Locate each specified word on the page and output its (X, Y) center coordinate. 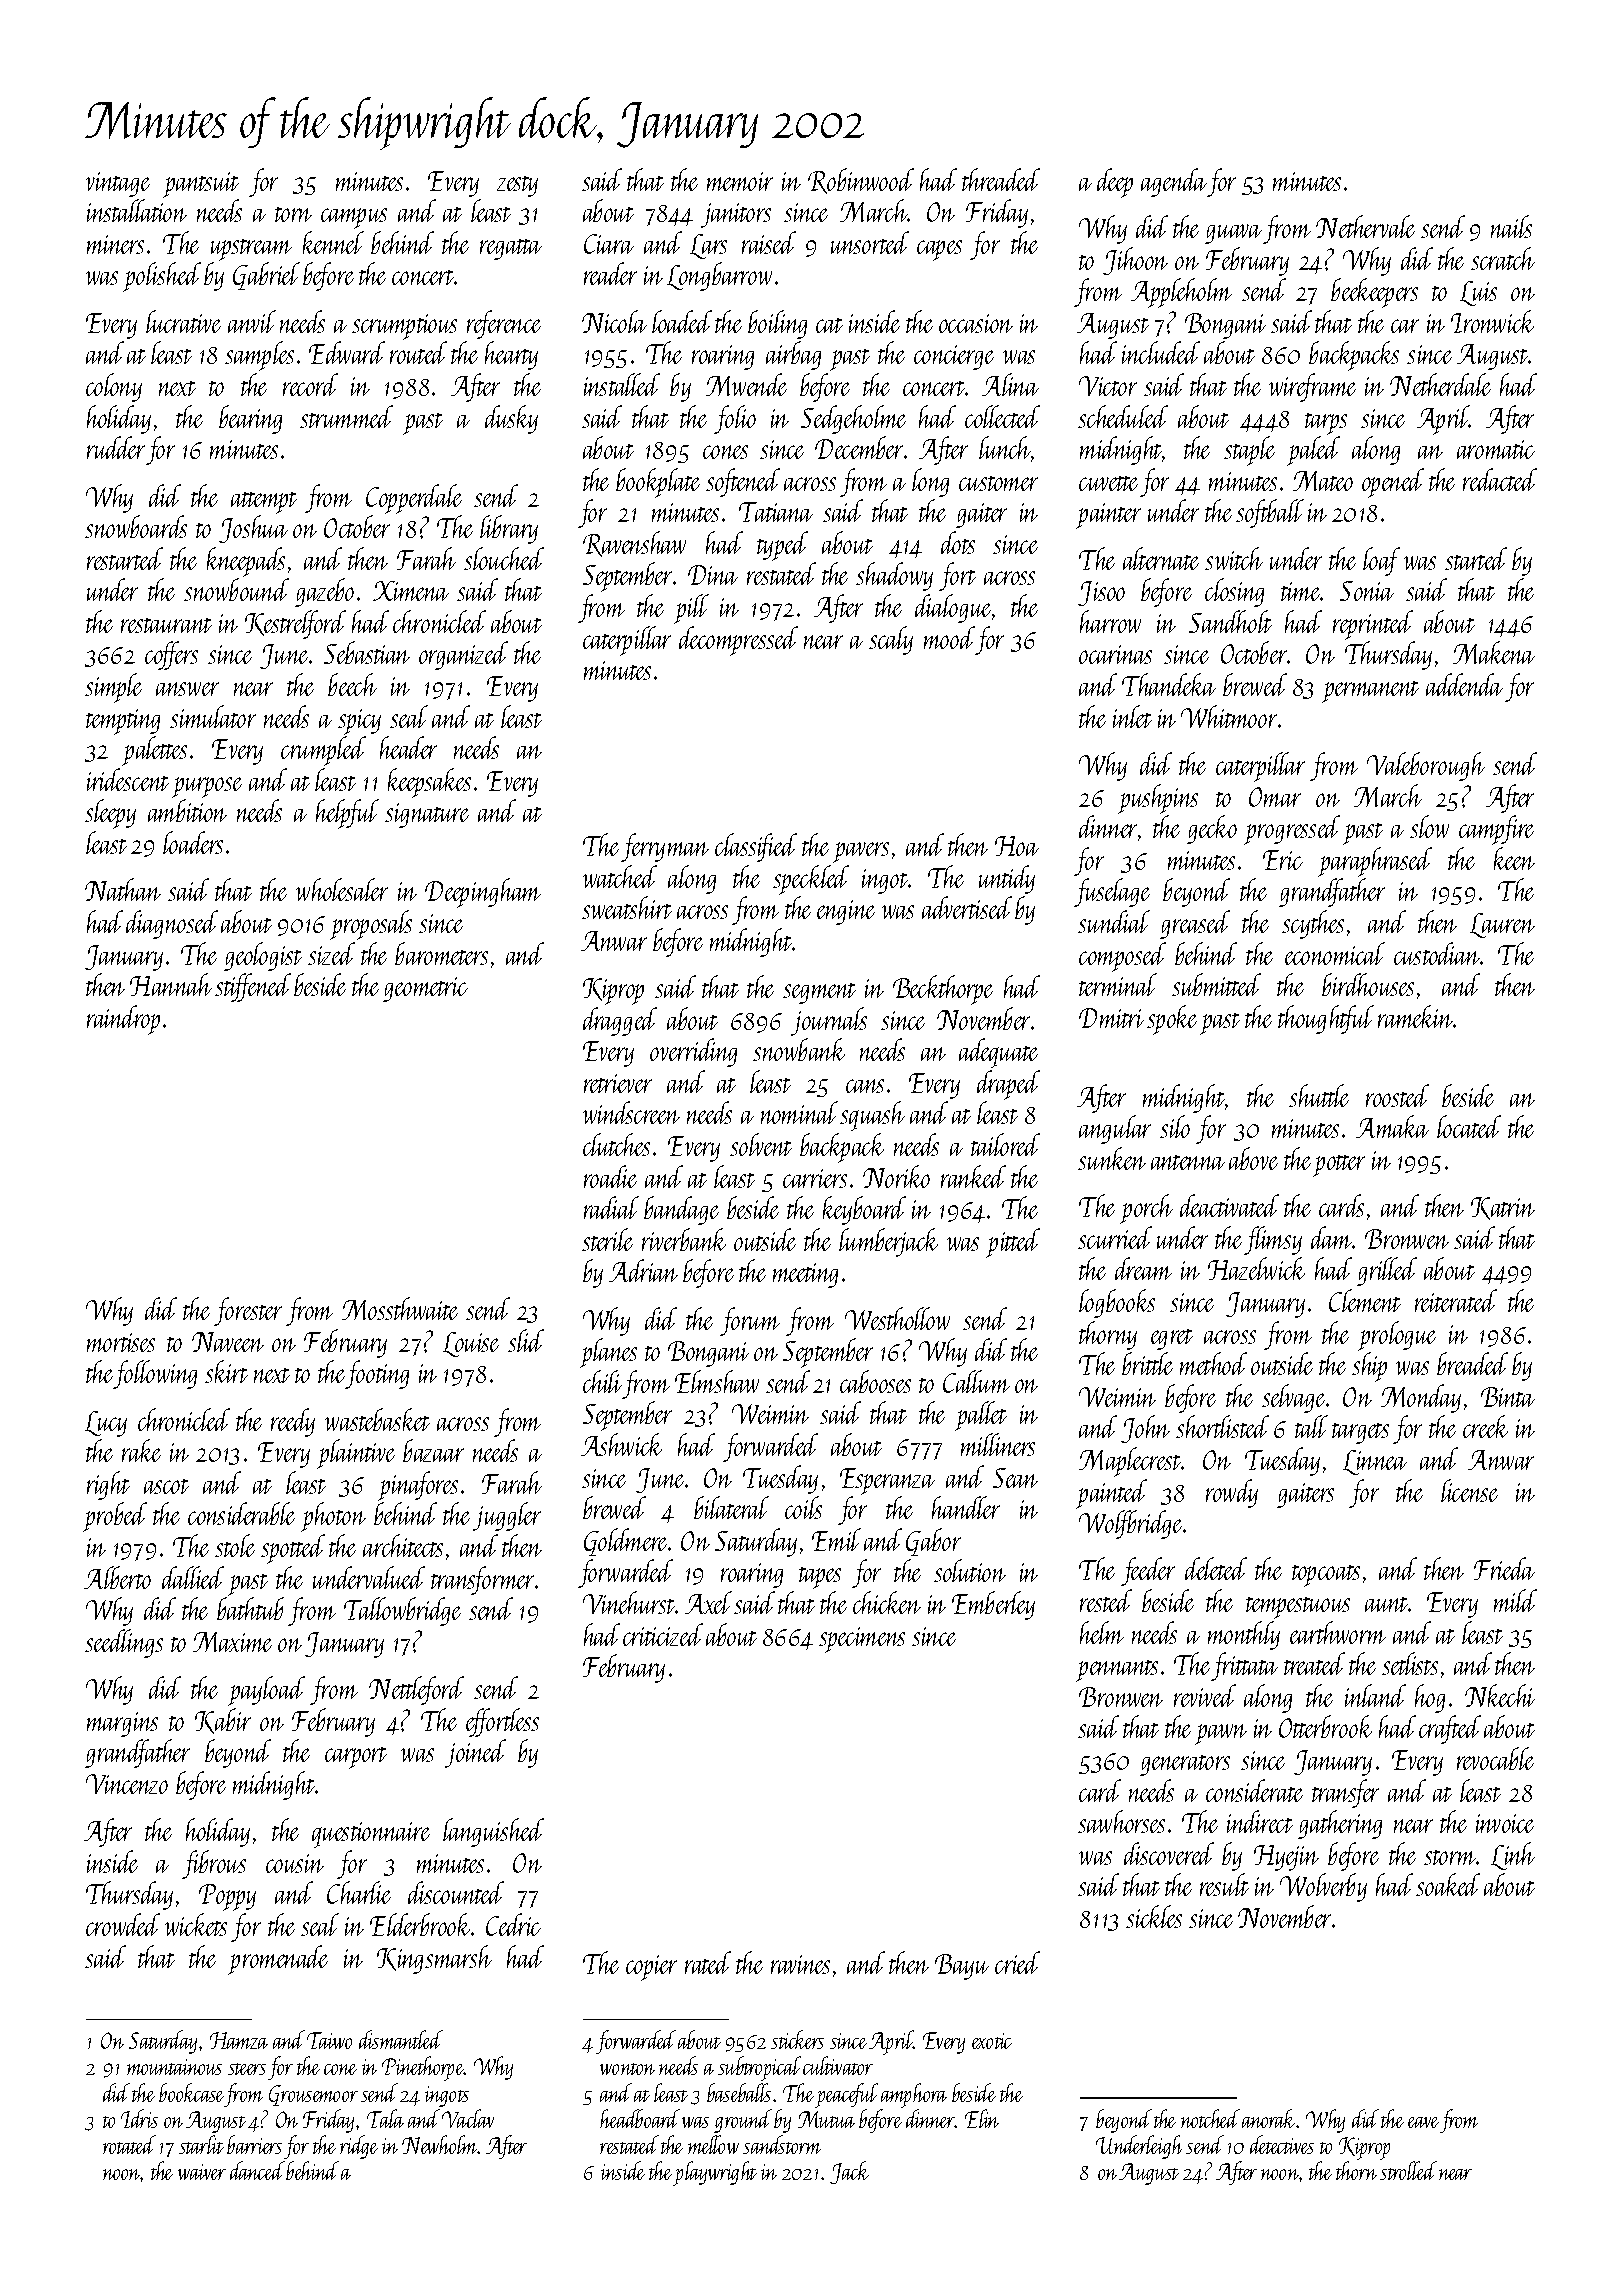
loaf (1381, 561)
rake (141, 1450)
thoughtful (1326, 1019)
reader (610, 273)
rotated (129, 2144)
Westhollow (897, 1318)
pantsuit (201, 185)
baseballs (739, 2092)
